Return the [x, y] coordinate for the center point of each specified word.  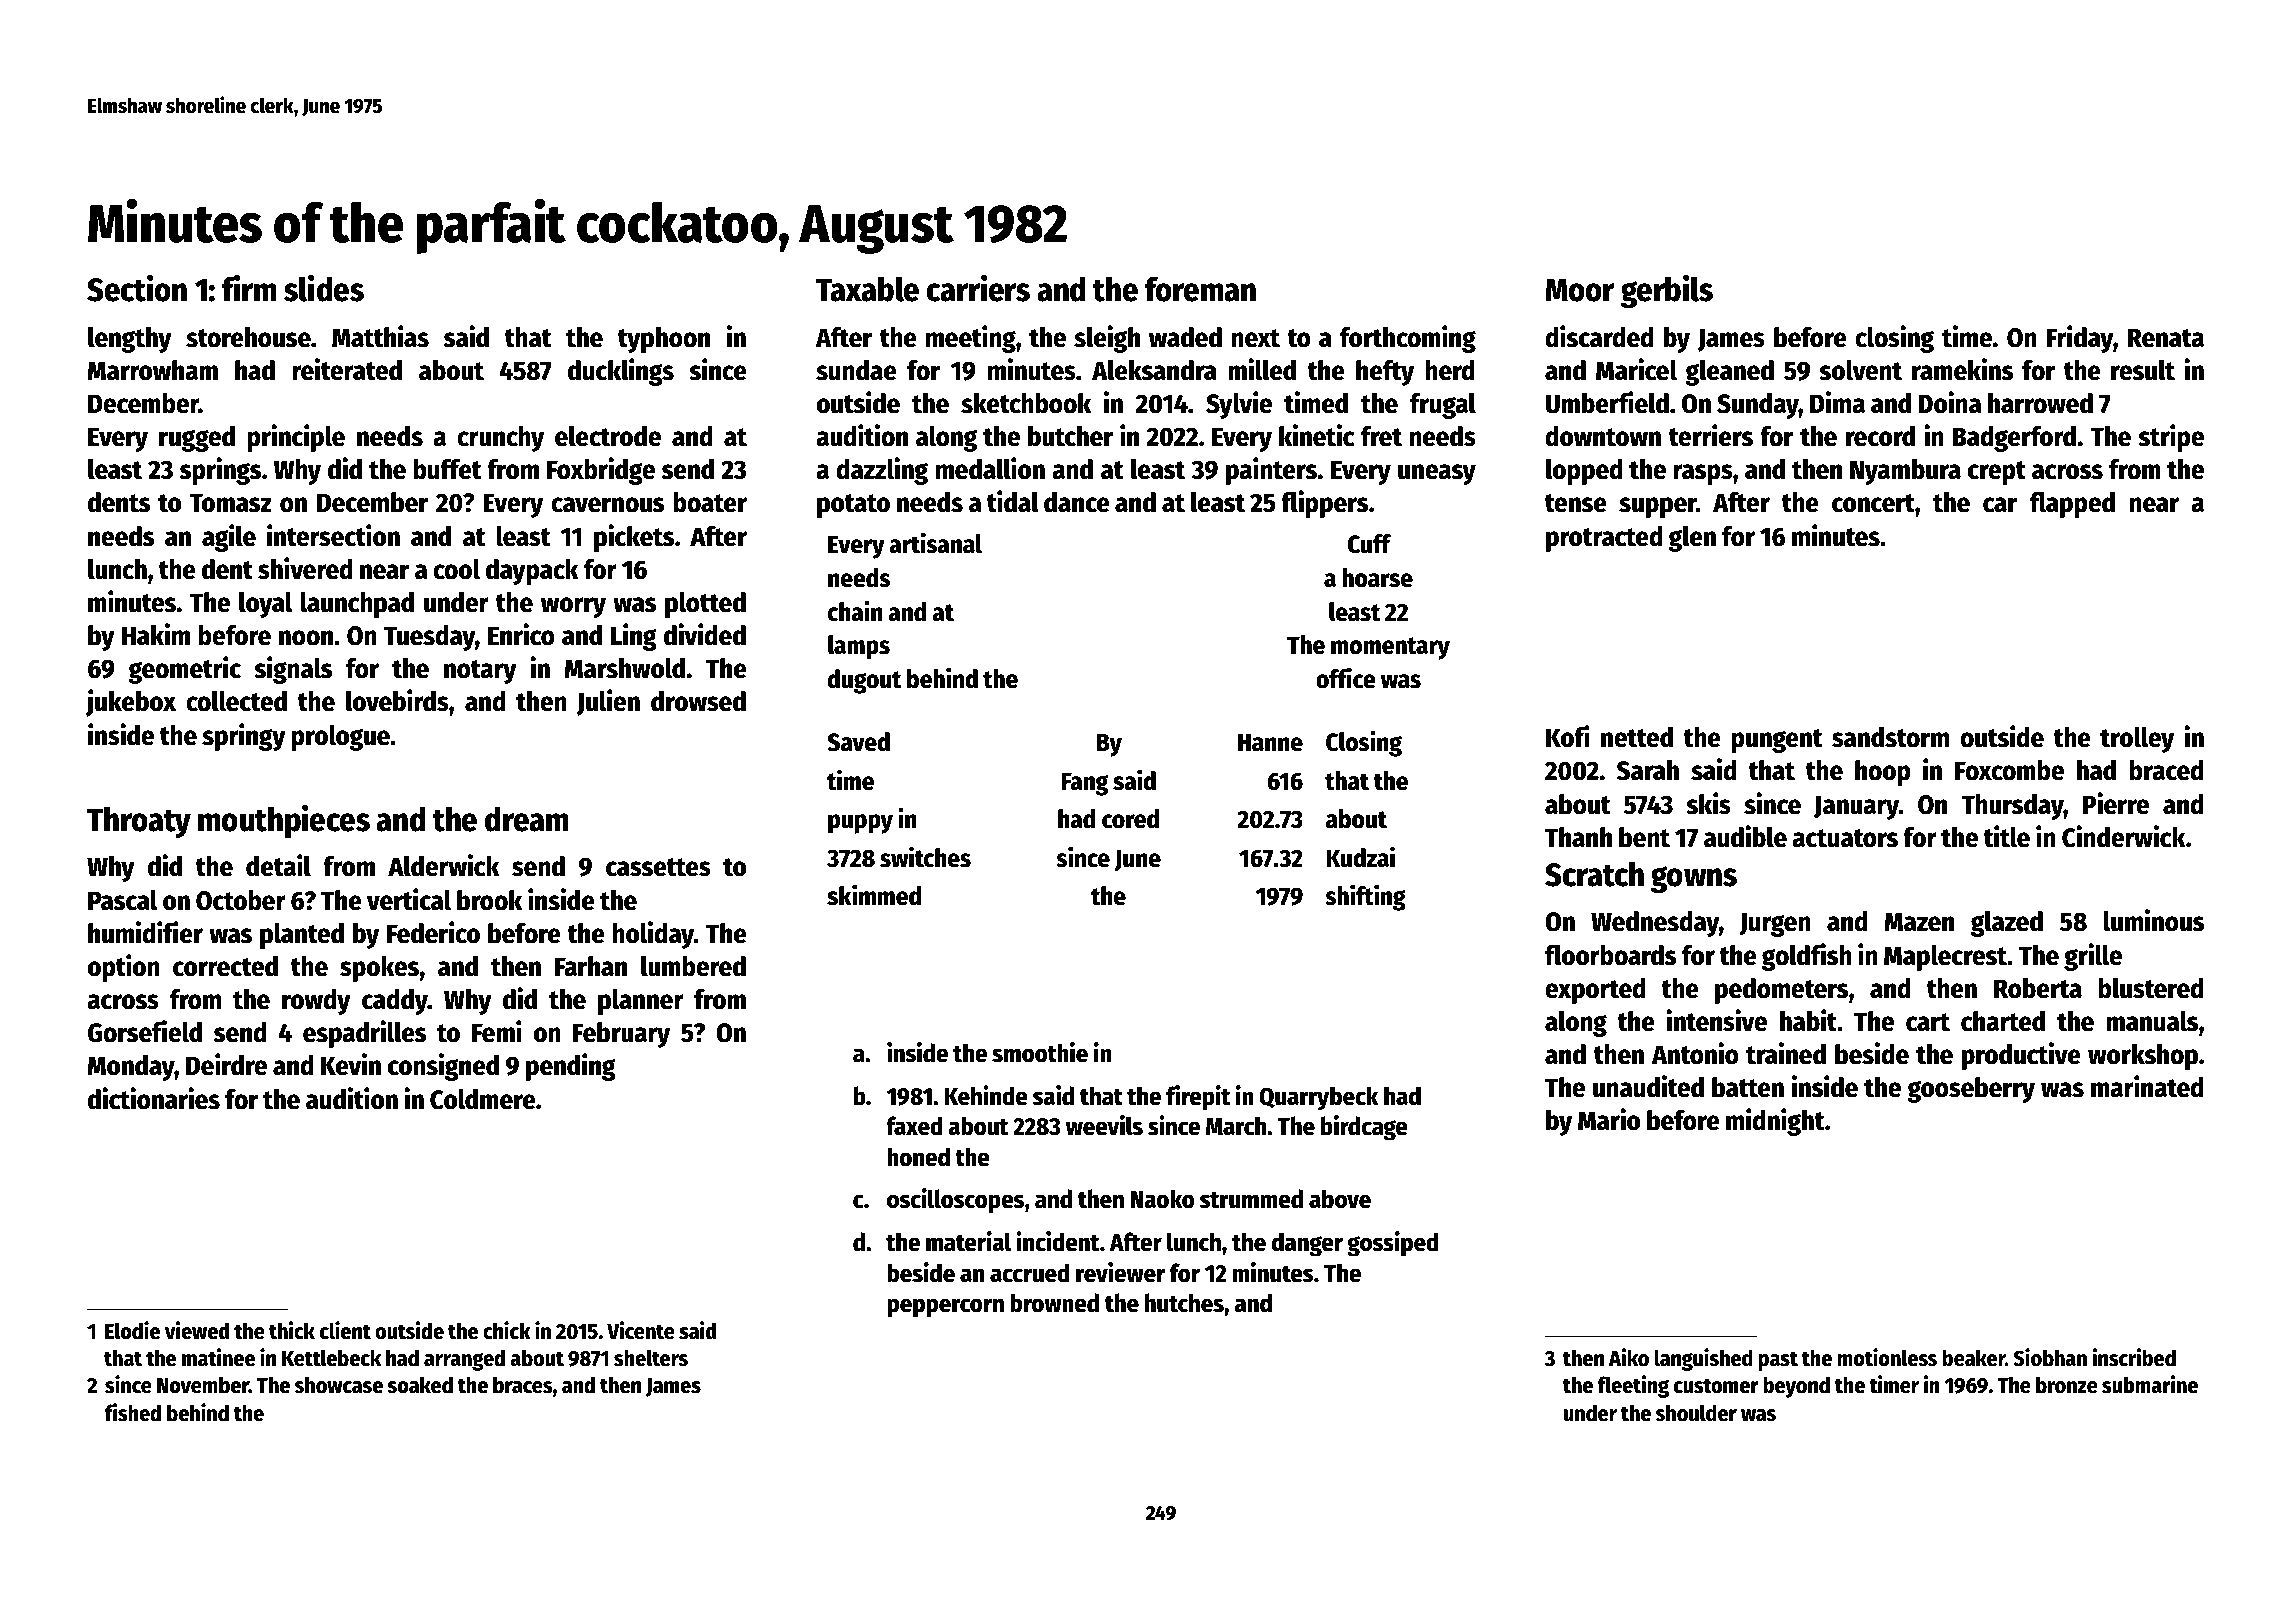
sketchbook [1026, 403]
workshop [2143, 1057]
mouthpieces [284, 821]
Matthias [380, 336]
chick [507, 1330]
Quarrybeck [1319, 1098]
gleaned [1729, 373]
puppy [860, 824]
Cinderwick [2124, 836]
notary [480, 672]
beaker [1973, 1358]
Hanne [1270, 742]
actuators [1845, 838]
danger [1307, 1244]
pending [571, 1067]
